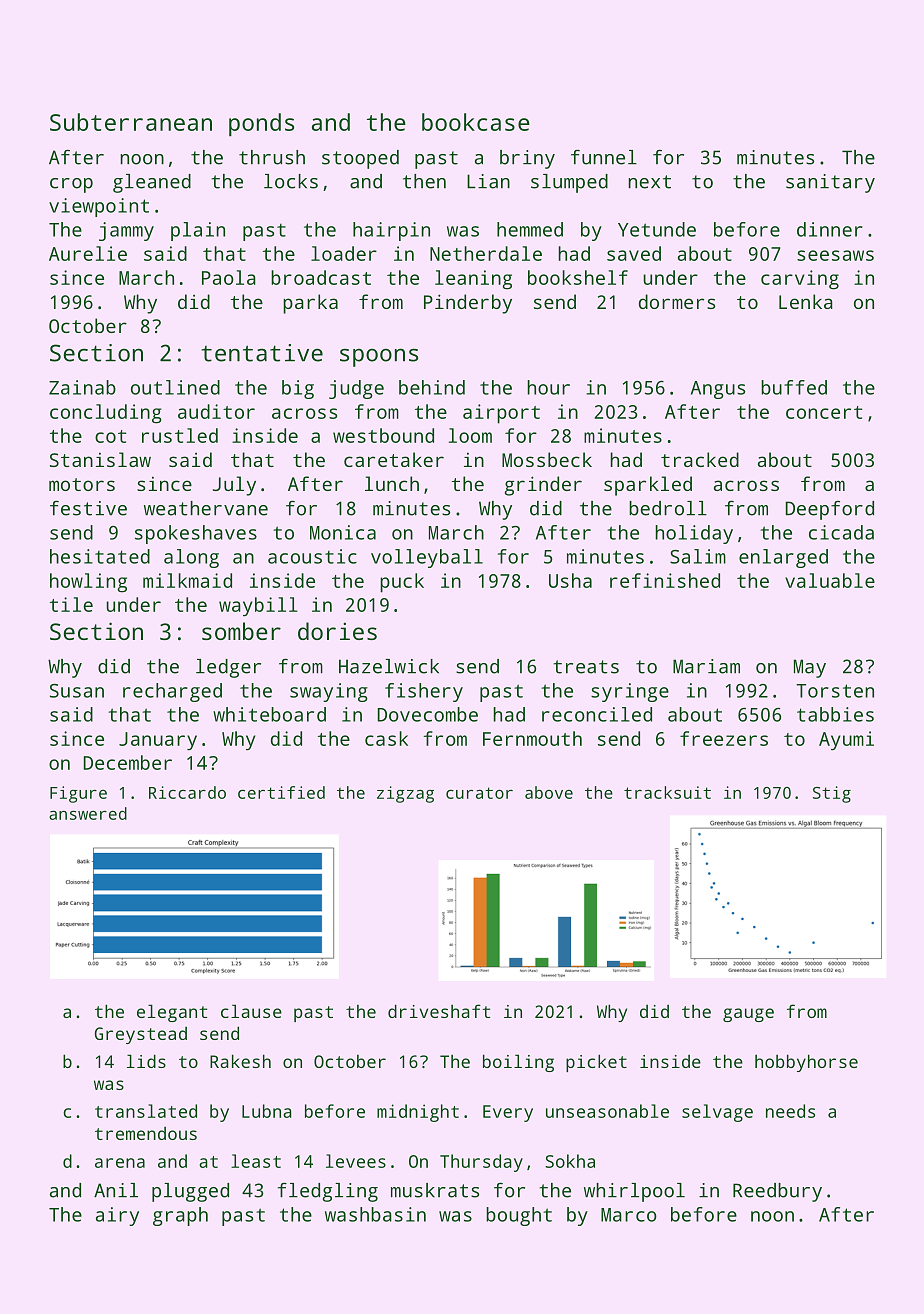 This page has height=1314, width=924. Describe the element at coordinates (146, 1133) in the page. I see `tremendous` at that location.
